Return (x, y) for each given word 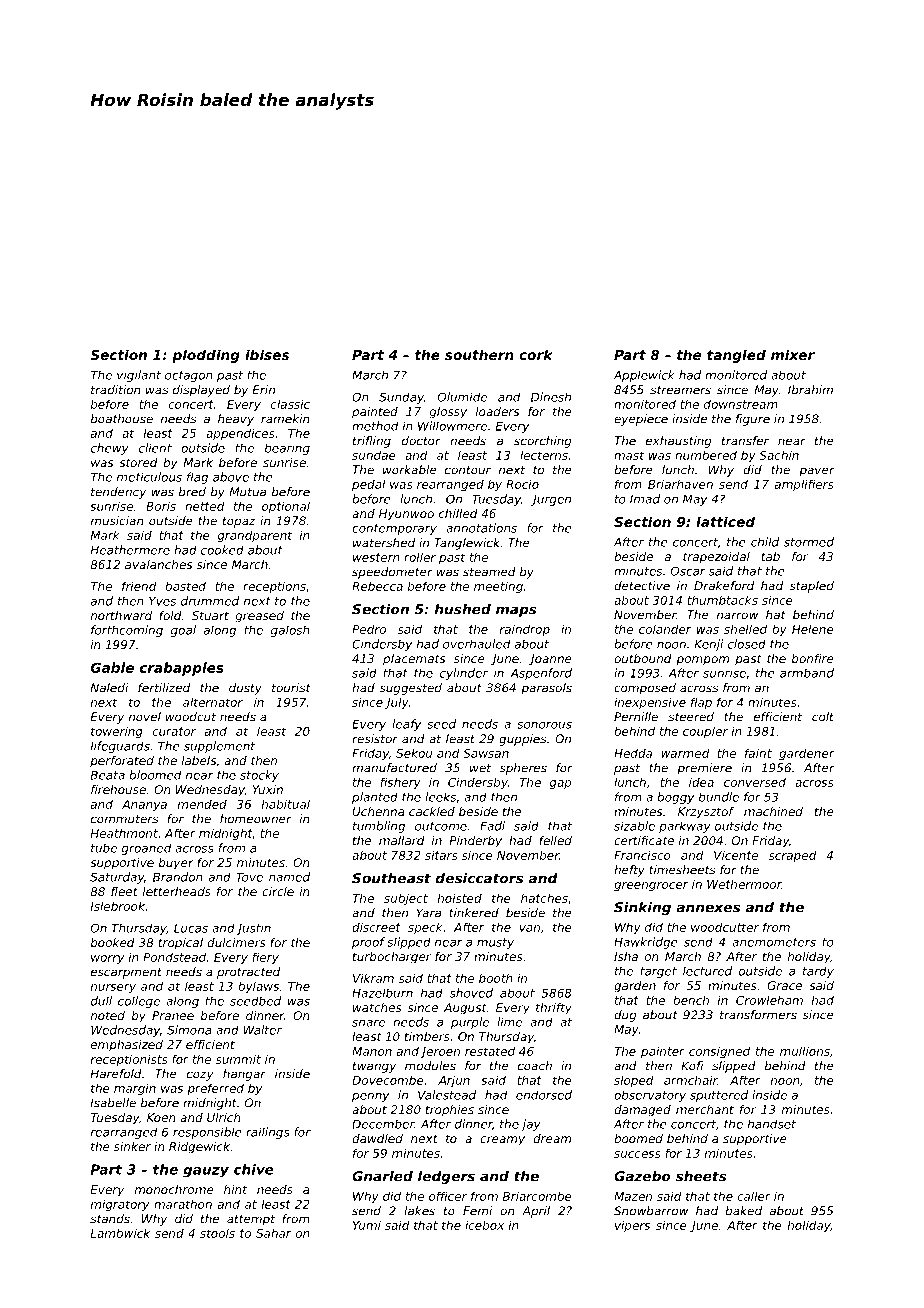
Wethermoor (744, 884)
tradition (116, 390)
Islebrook (117, 906)
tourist (291, 688)
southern (479, 354)
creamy (502, 1141)
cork (536, 354)
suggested (410, 689)
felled (555, 840)
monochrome (174, 1189)
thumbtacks (722, 600)
